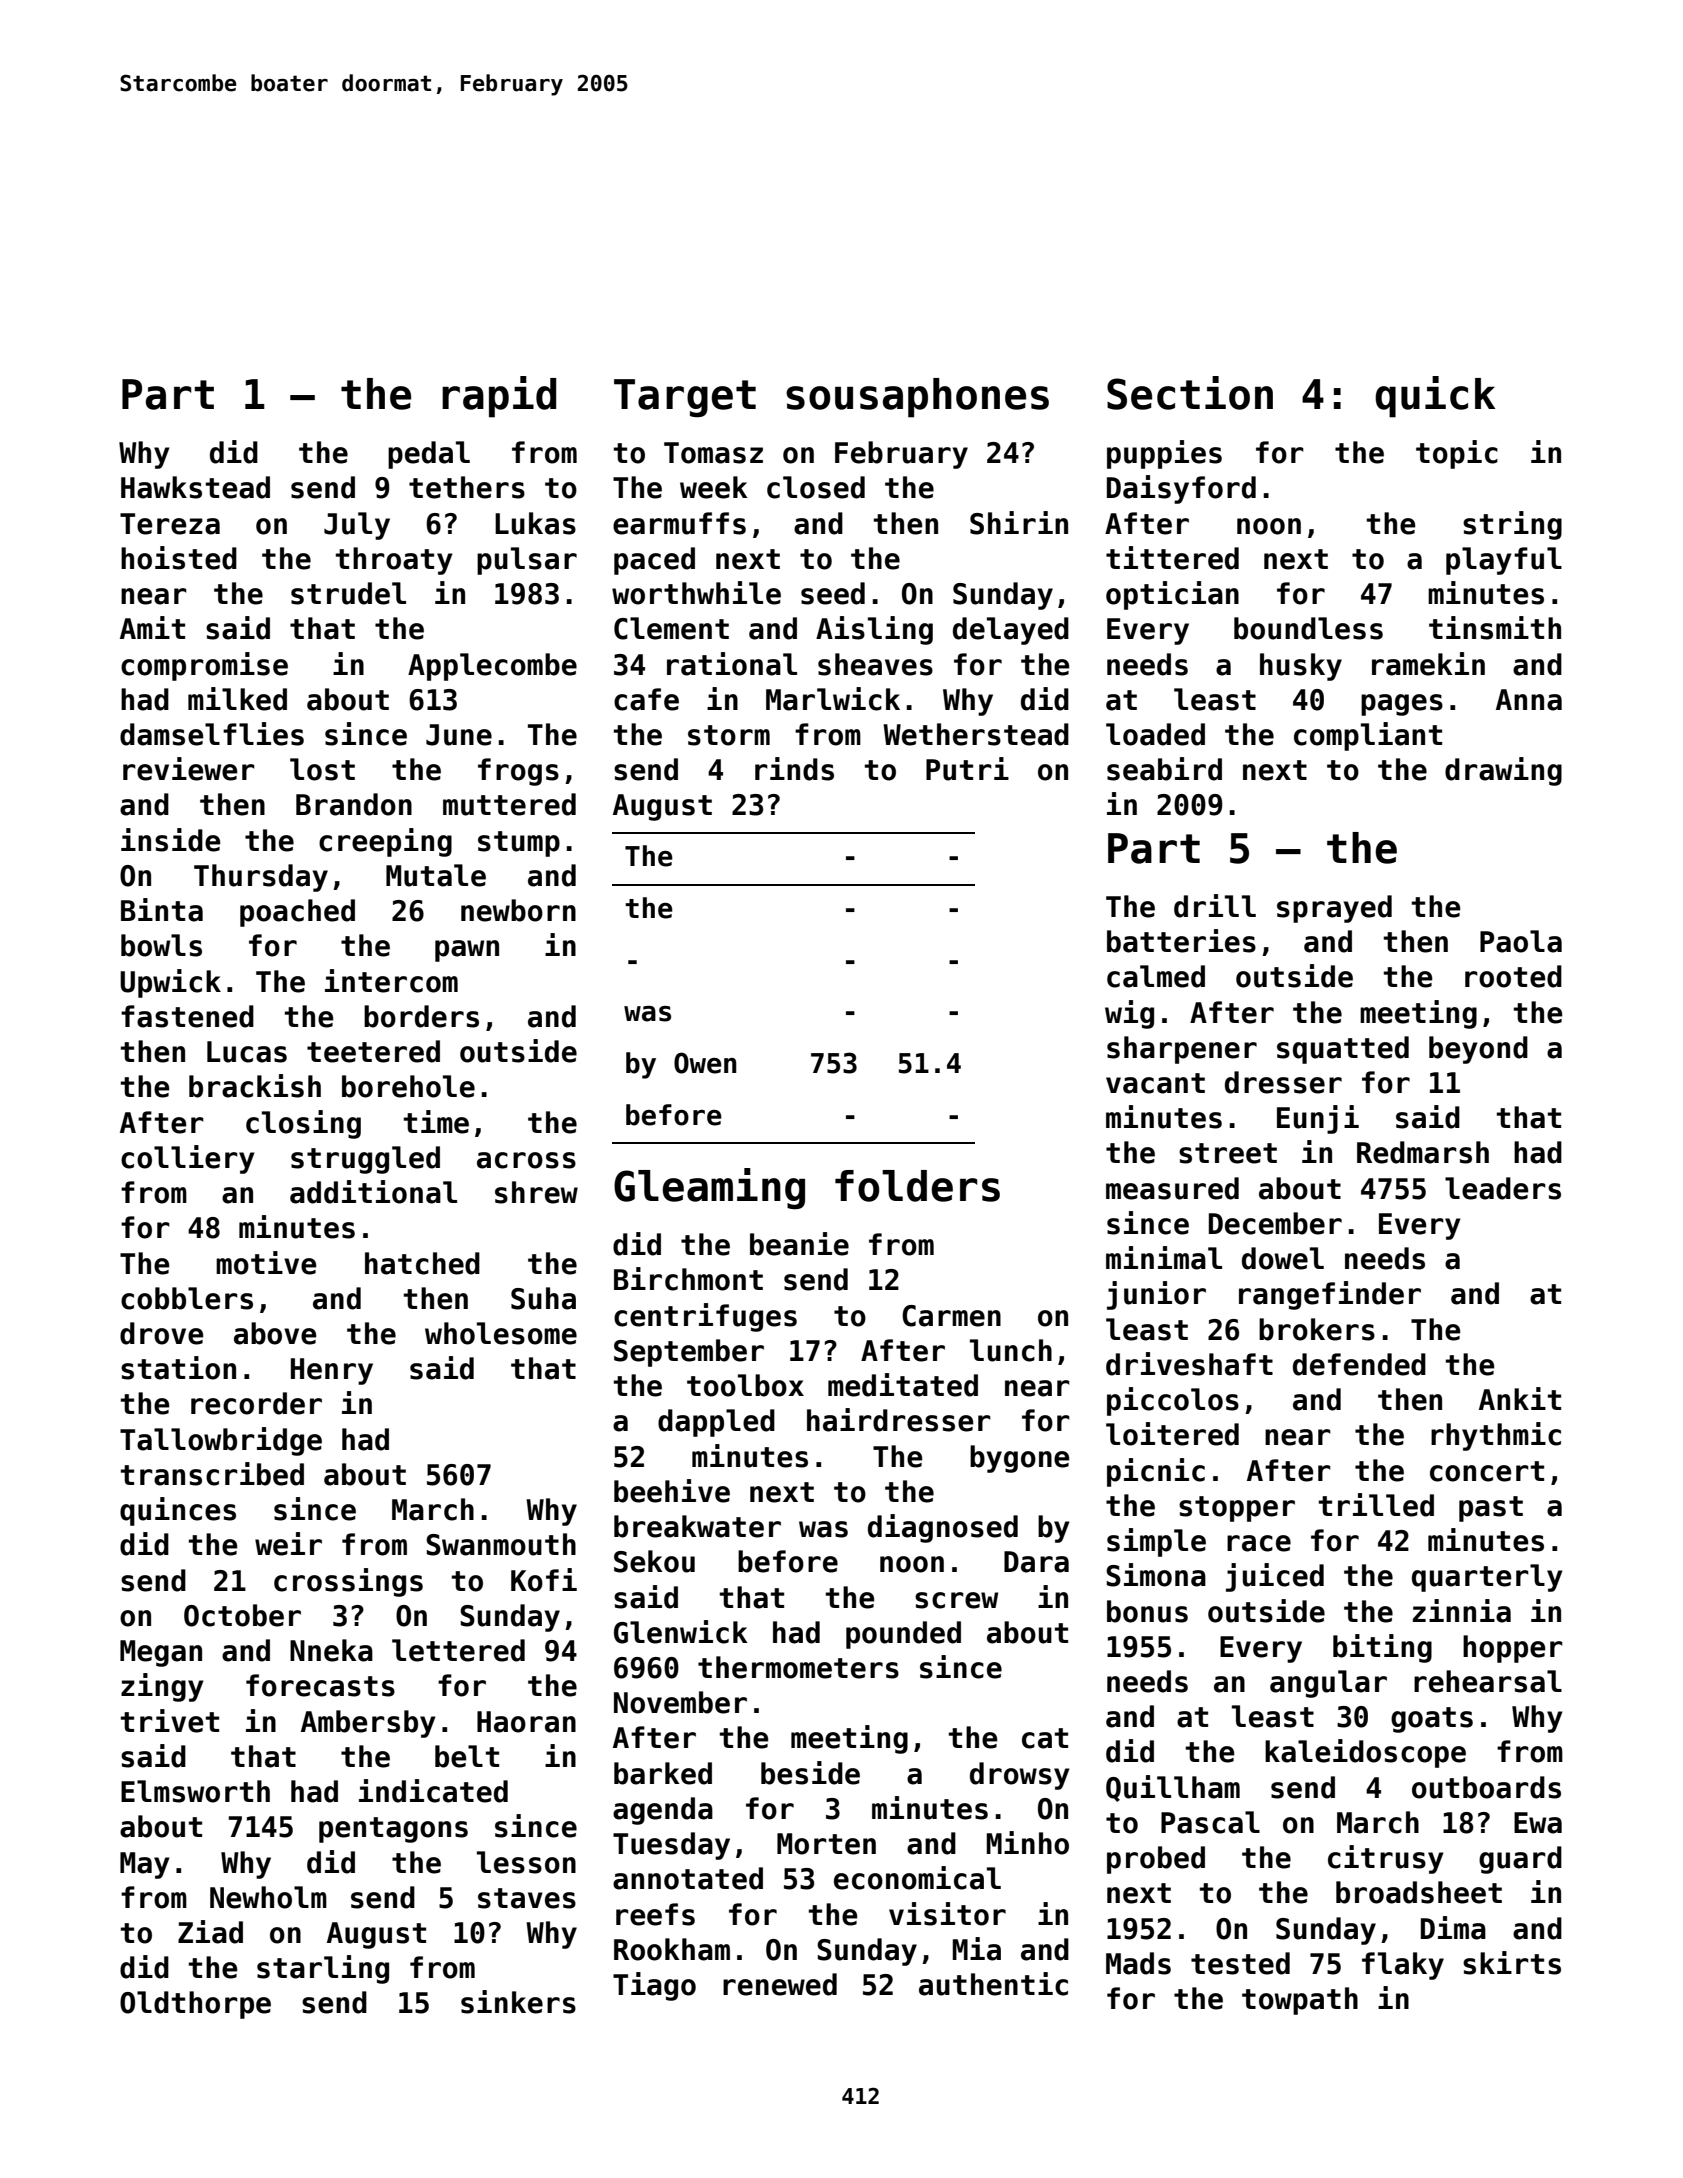 This page has height=2178, width=1683. Describe the element at coordinates (1330, 1295) in the page. I see `rangefinder` at that location.
